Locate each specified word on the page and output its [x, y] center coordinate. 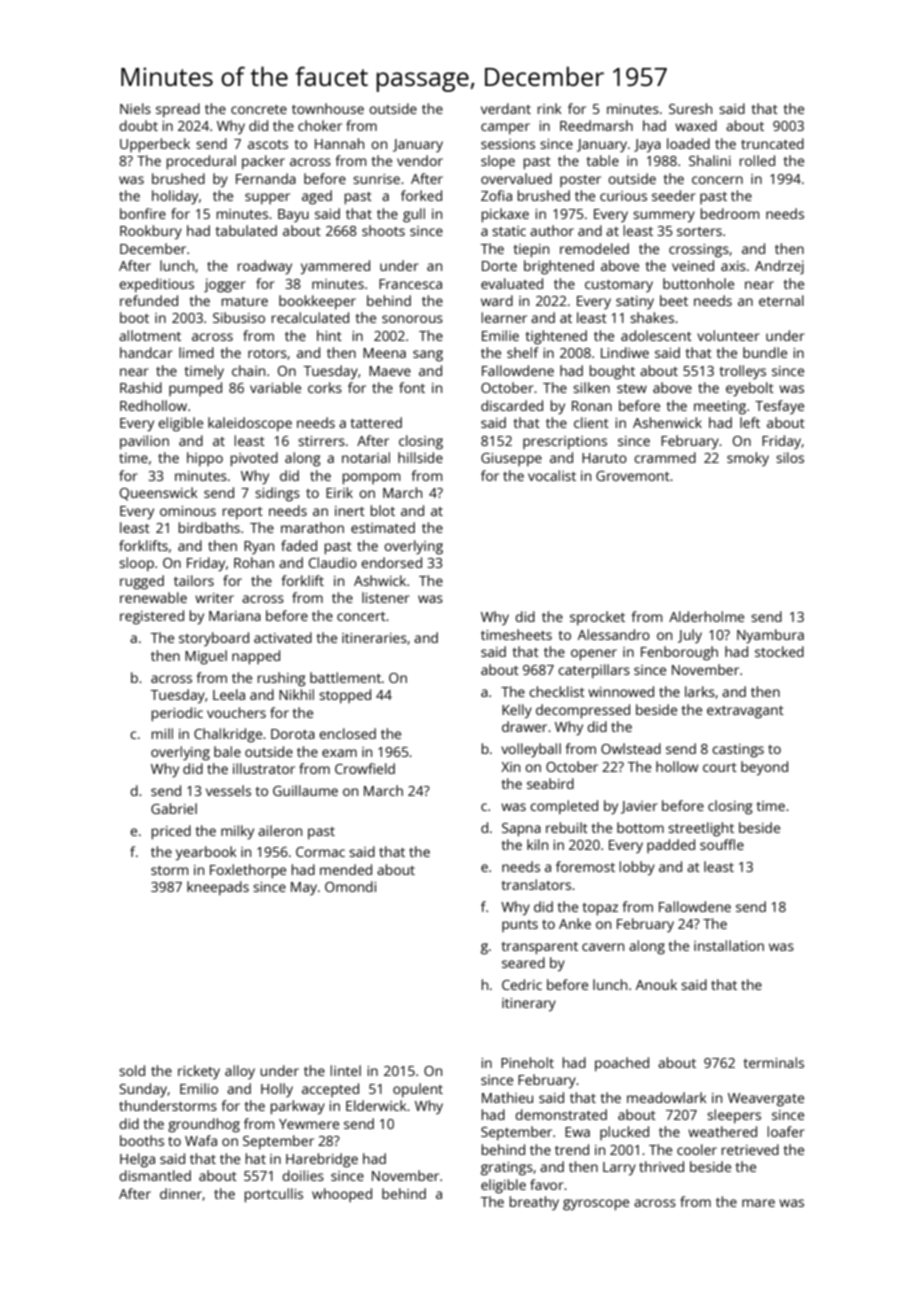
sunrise [376, 179]
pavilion [144, 442]
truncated [772, 143]
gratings [507, 1169]
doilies [303, 1175]
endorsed [391, 562]
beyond [764, 768]
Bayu [293, 215]
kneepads [218, 888]
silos [790, 457]
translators [536, 884]
